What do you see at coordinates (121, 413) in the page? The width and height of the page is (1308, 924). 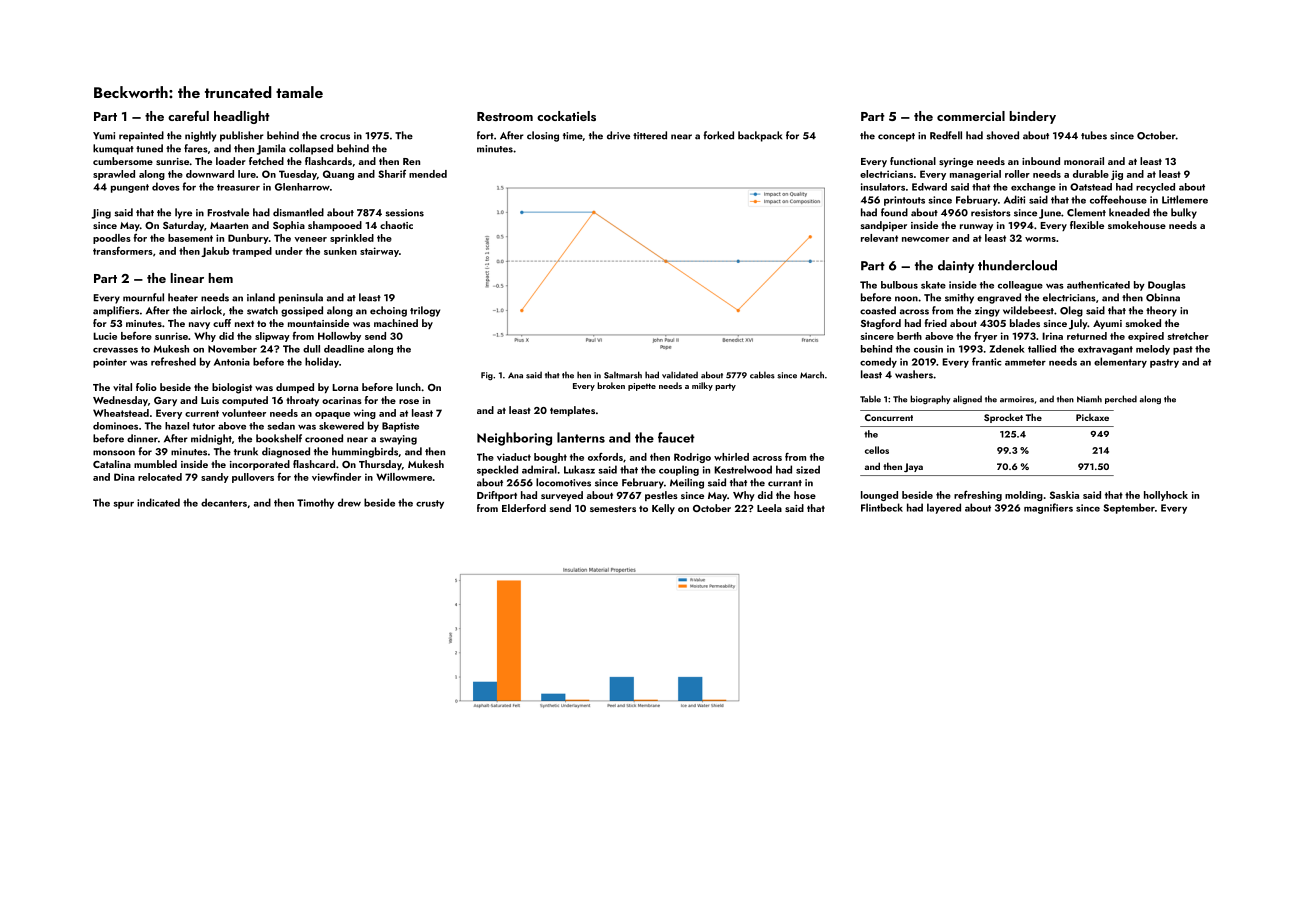 I see `Wheatstead` at bounding box center [121, 413].
